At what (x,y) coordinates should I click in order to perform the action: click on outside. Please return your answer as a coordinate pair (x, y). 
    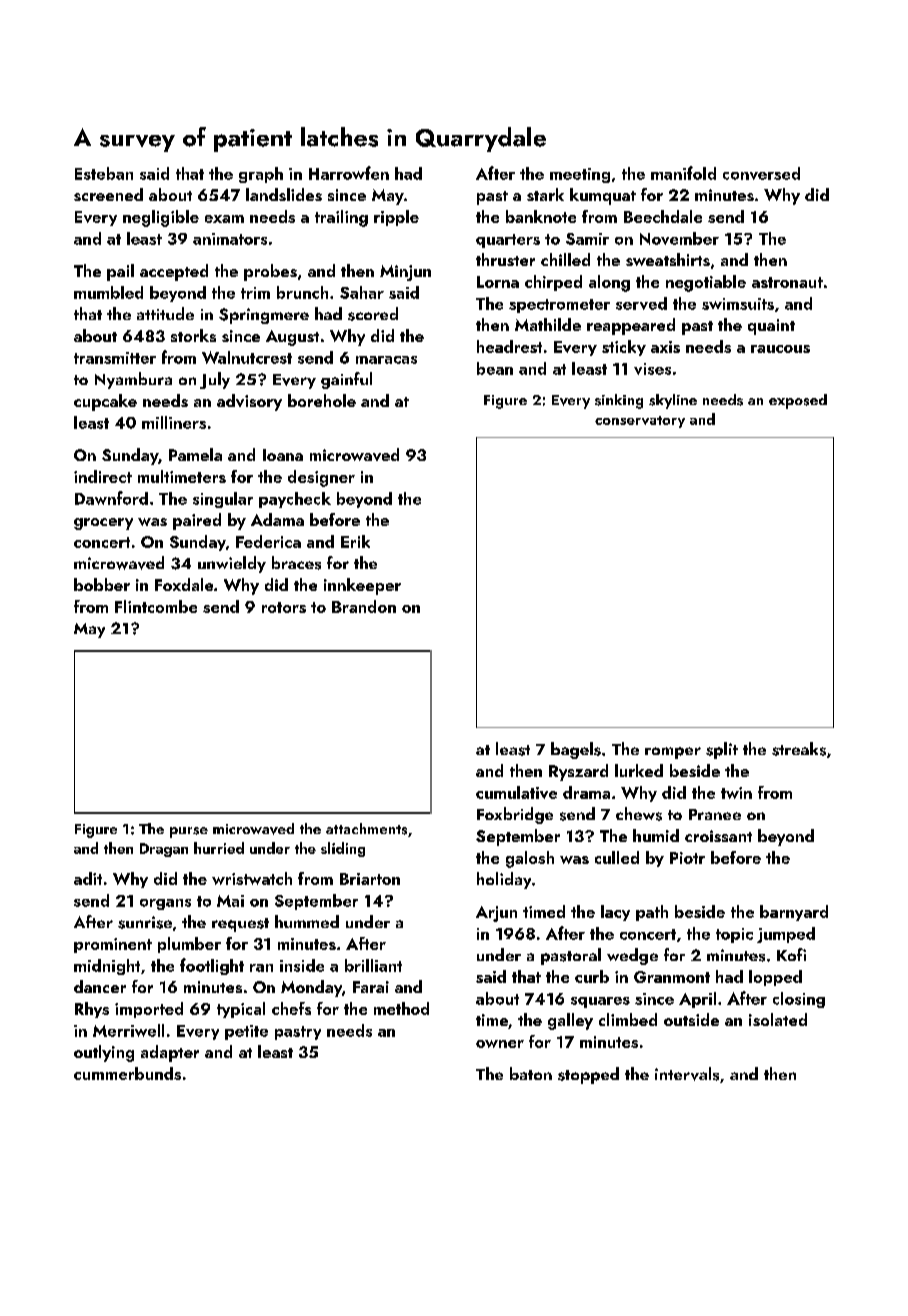
    Looking at the image, I should click on (691, 1019).
